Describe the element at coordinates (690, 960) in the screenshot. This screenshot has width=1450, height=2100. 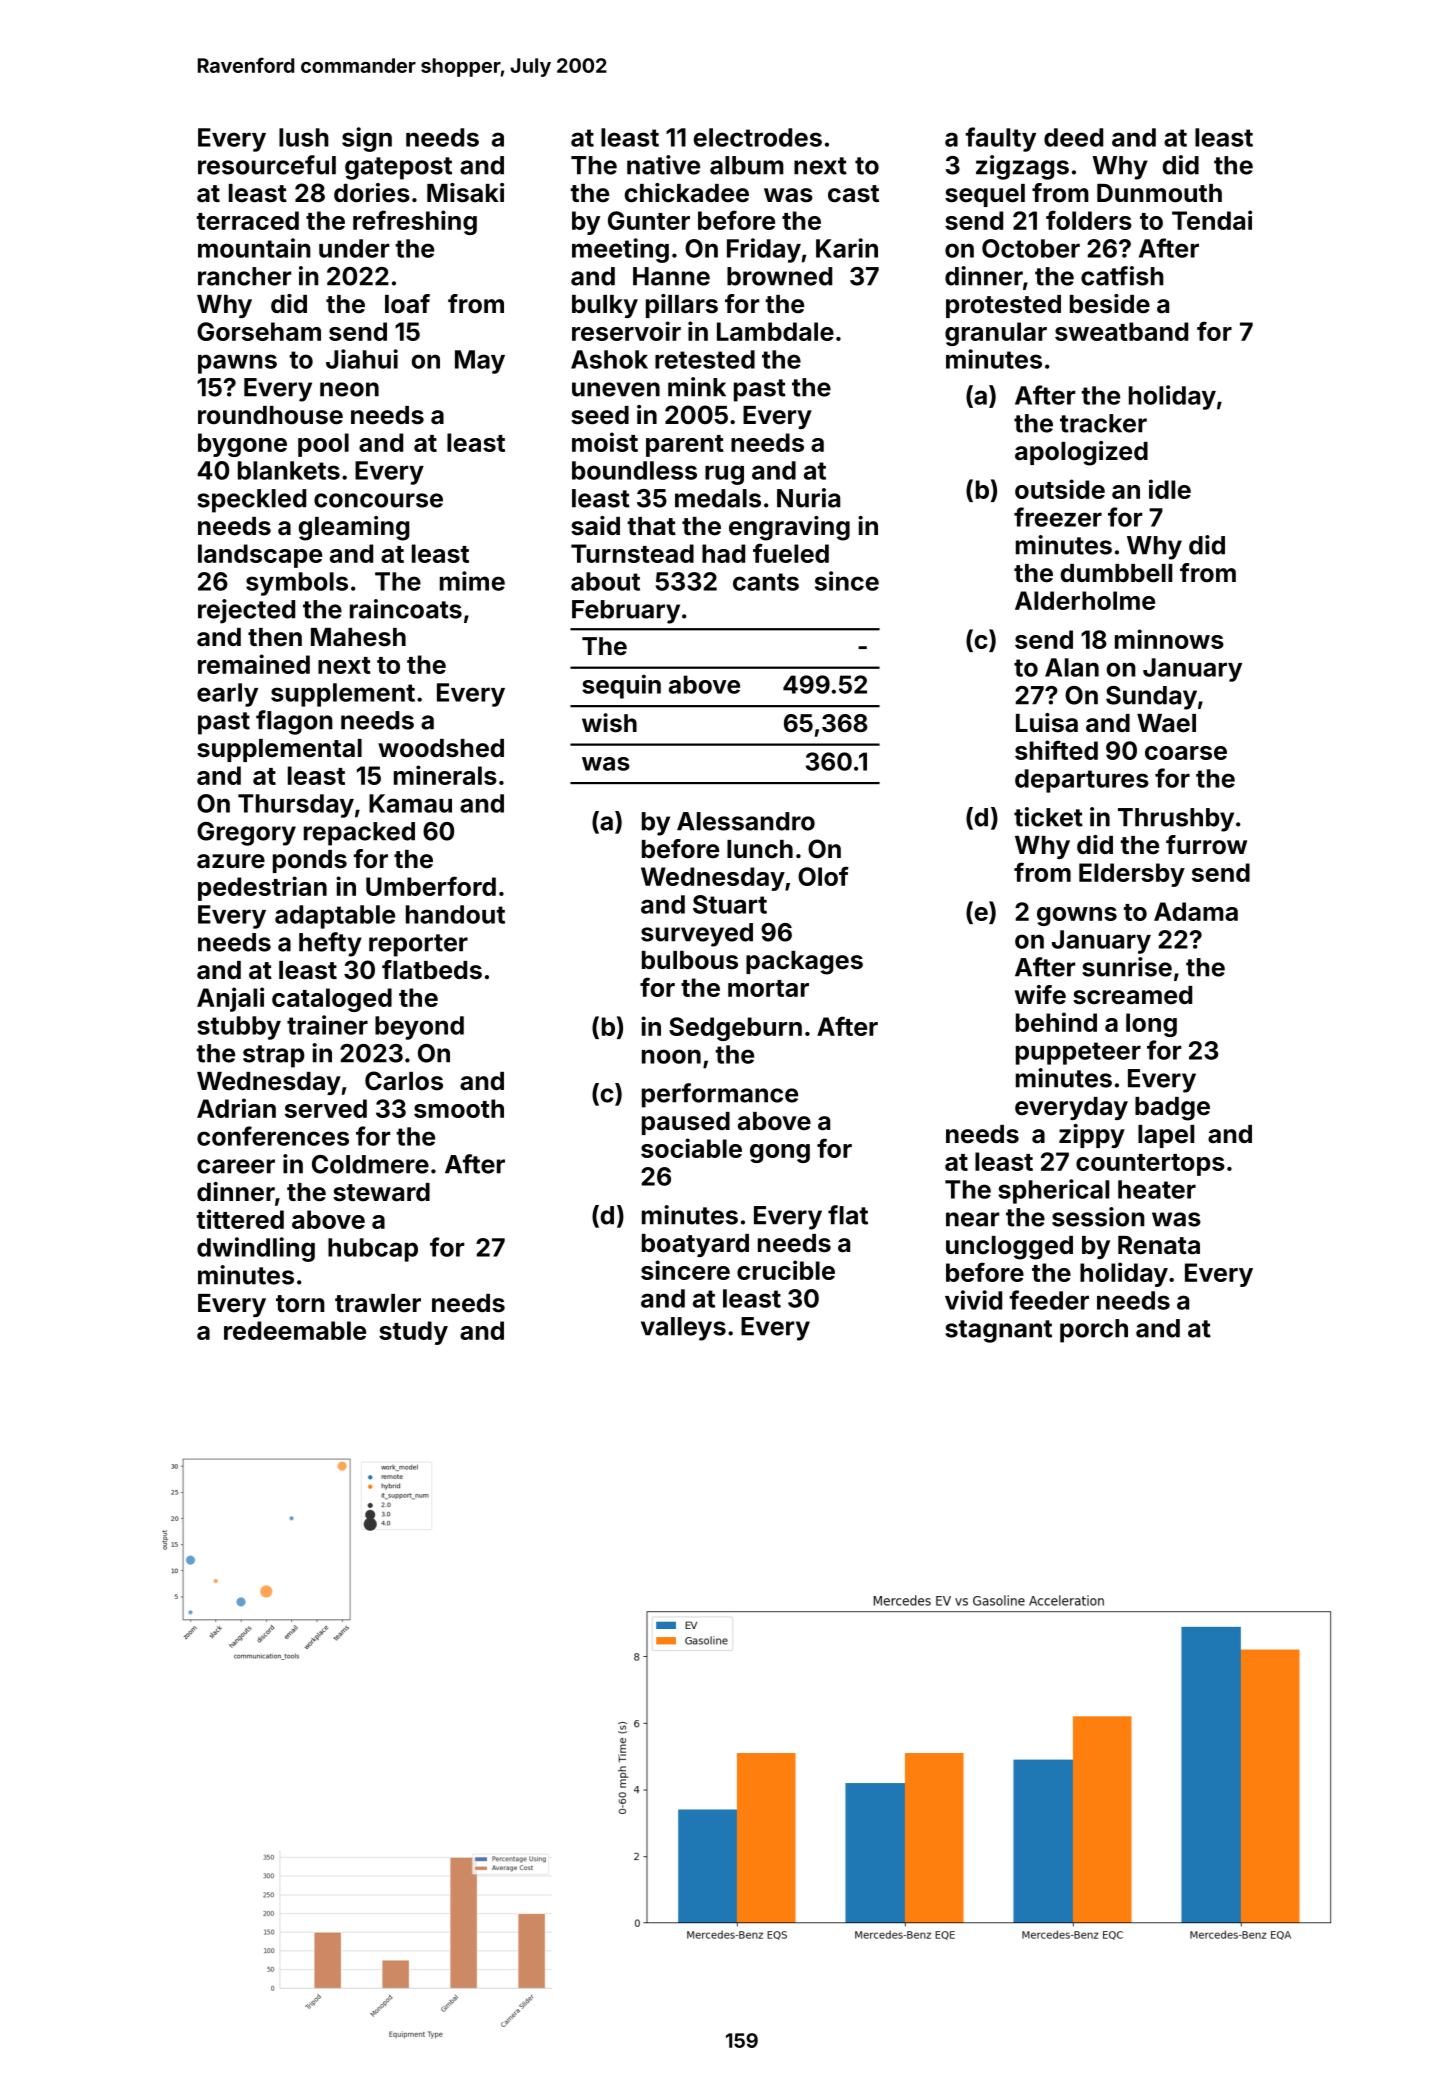
I see `bulbous` at that location.
